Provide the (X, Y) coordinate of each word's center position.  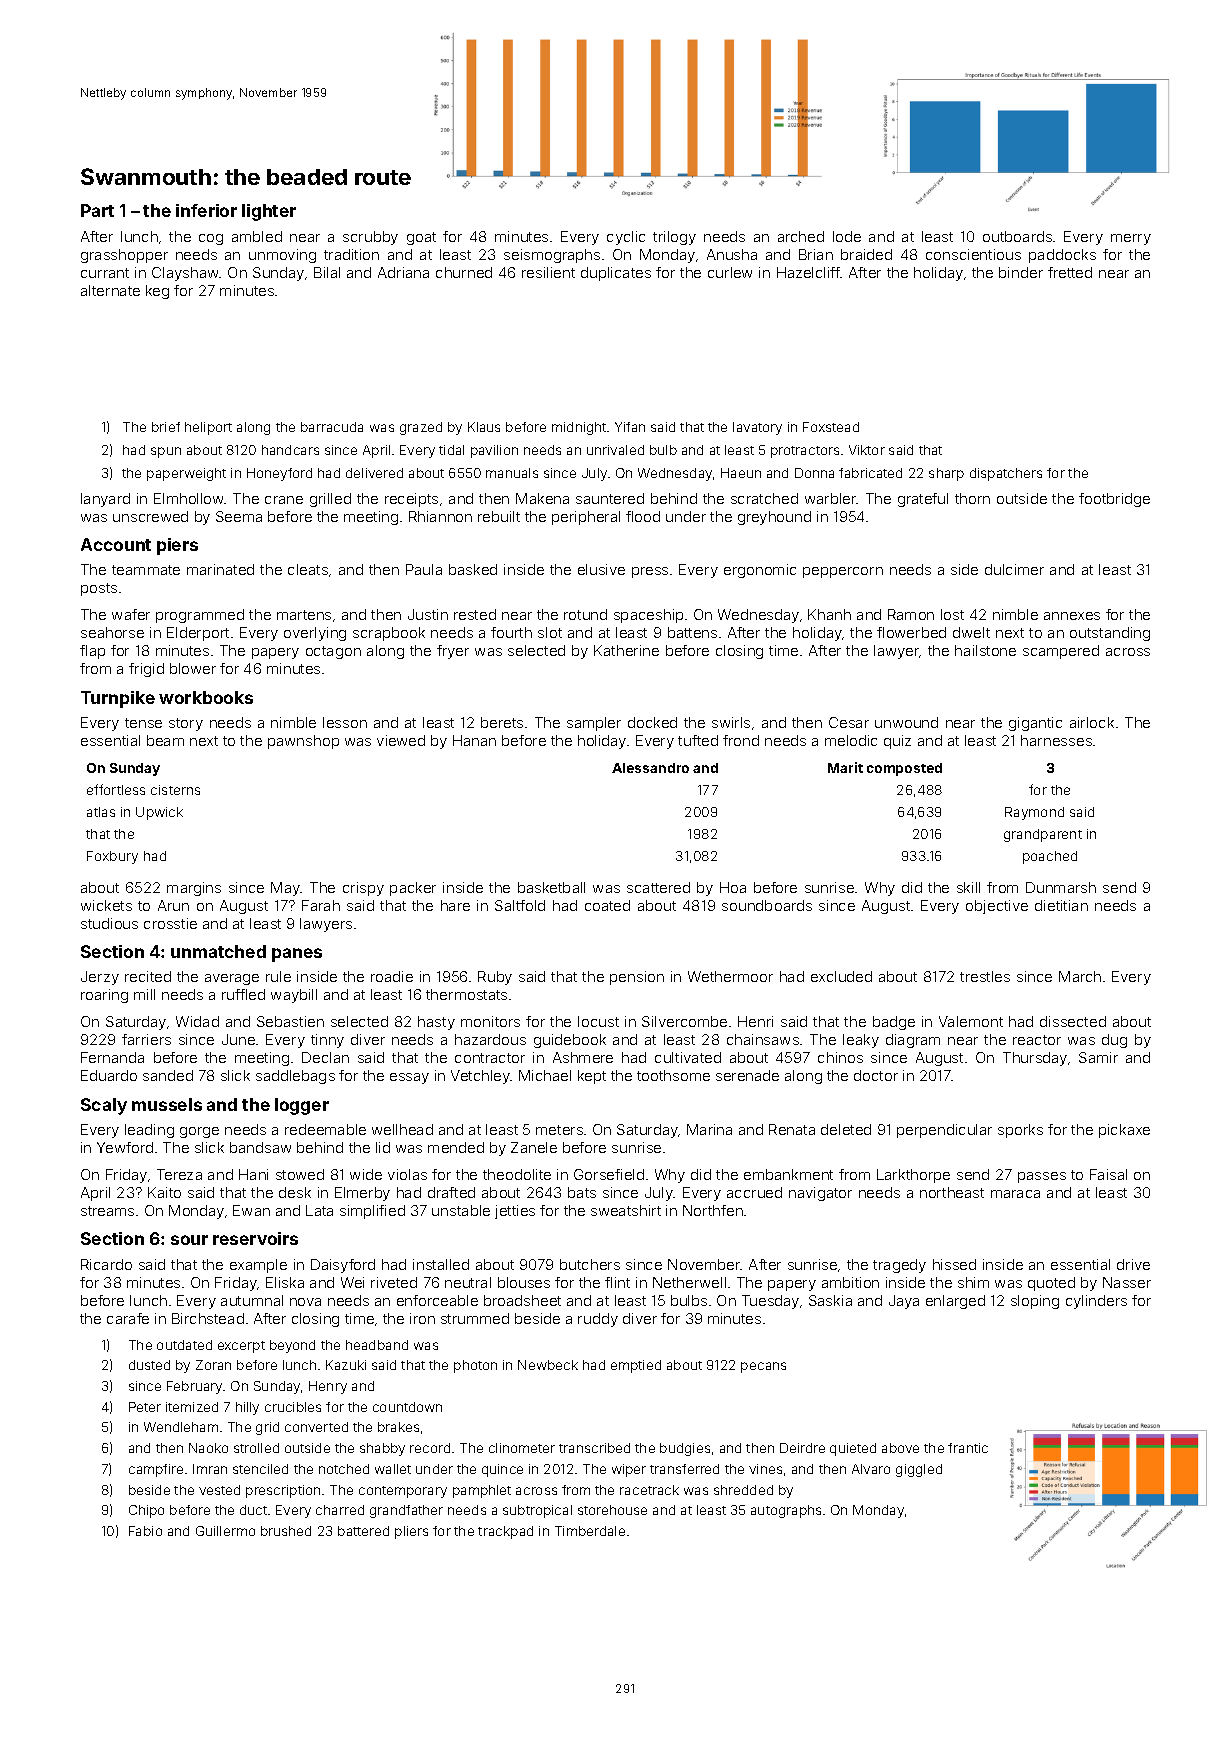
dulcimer (1014, 569)
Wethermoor (730, 976)
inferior (206, 210)
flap (92, 652)
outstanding (1110, 634)
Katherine (626, 650)
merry (1131, 239)
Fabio (145, 1531)
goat (421, 238)
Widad (197, 1021)
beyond (292, 1346)
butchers (590, 1264)
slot (550, 632)
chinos (840, 1057)
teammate (146, 570)
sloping (1035, 1302)
